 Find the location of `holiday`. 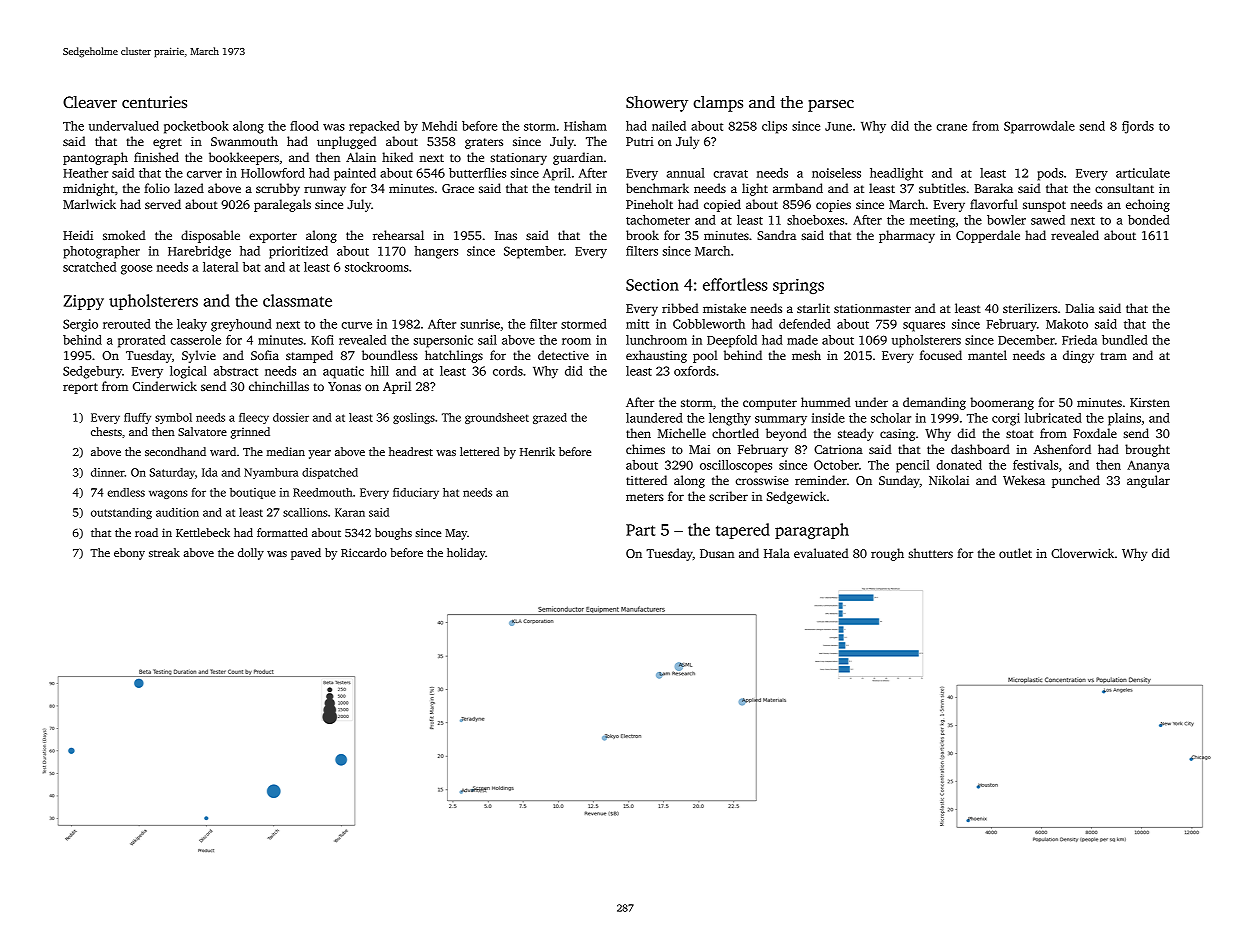

holiday is located at coordinates (466, 554).
